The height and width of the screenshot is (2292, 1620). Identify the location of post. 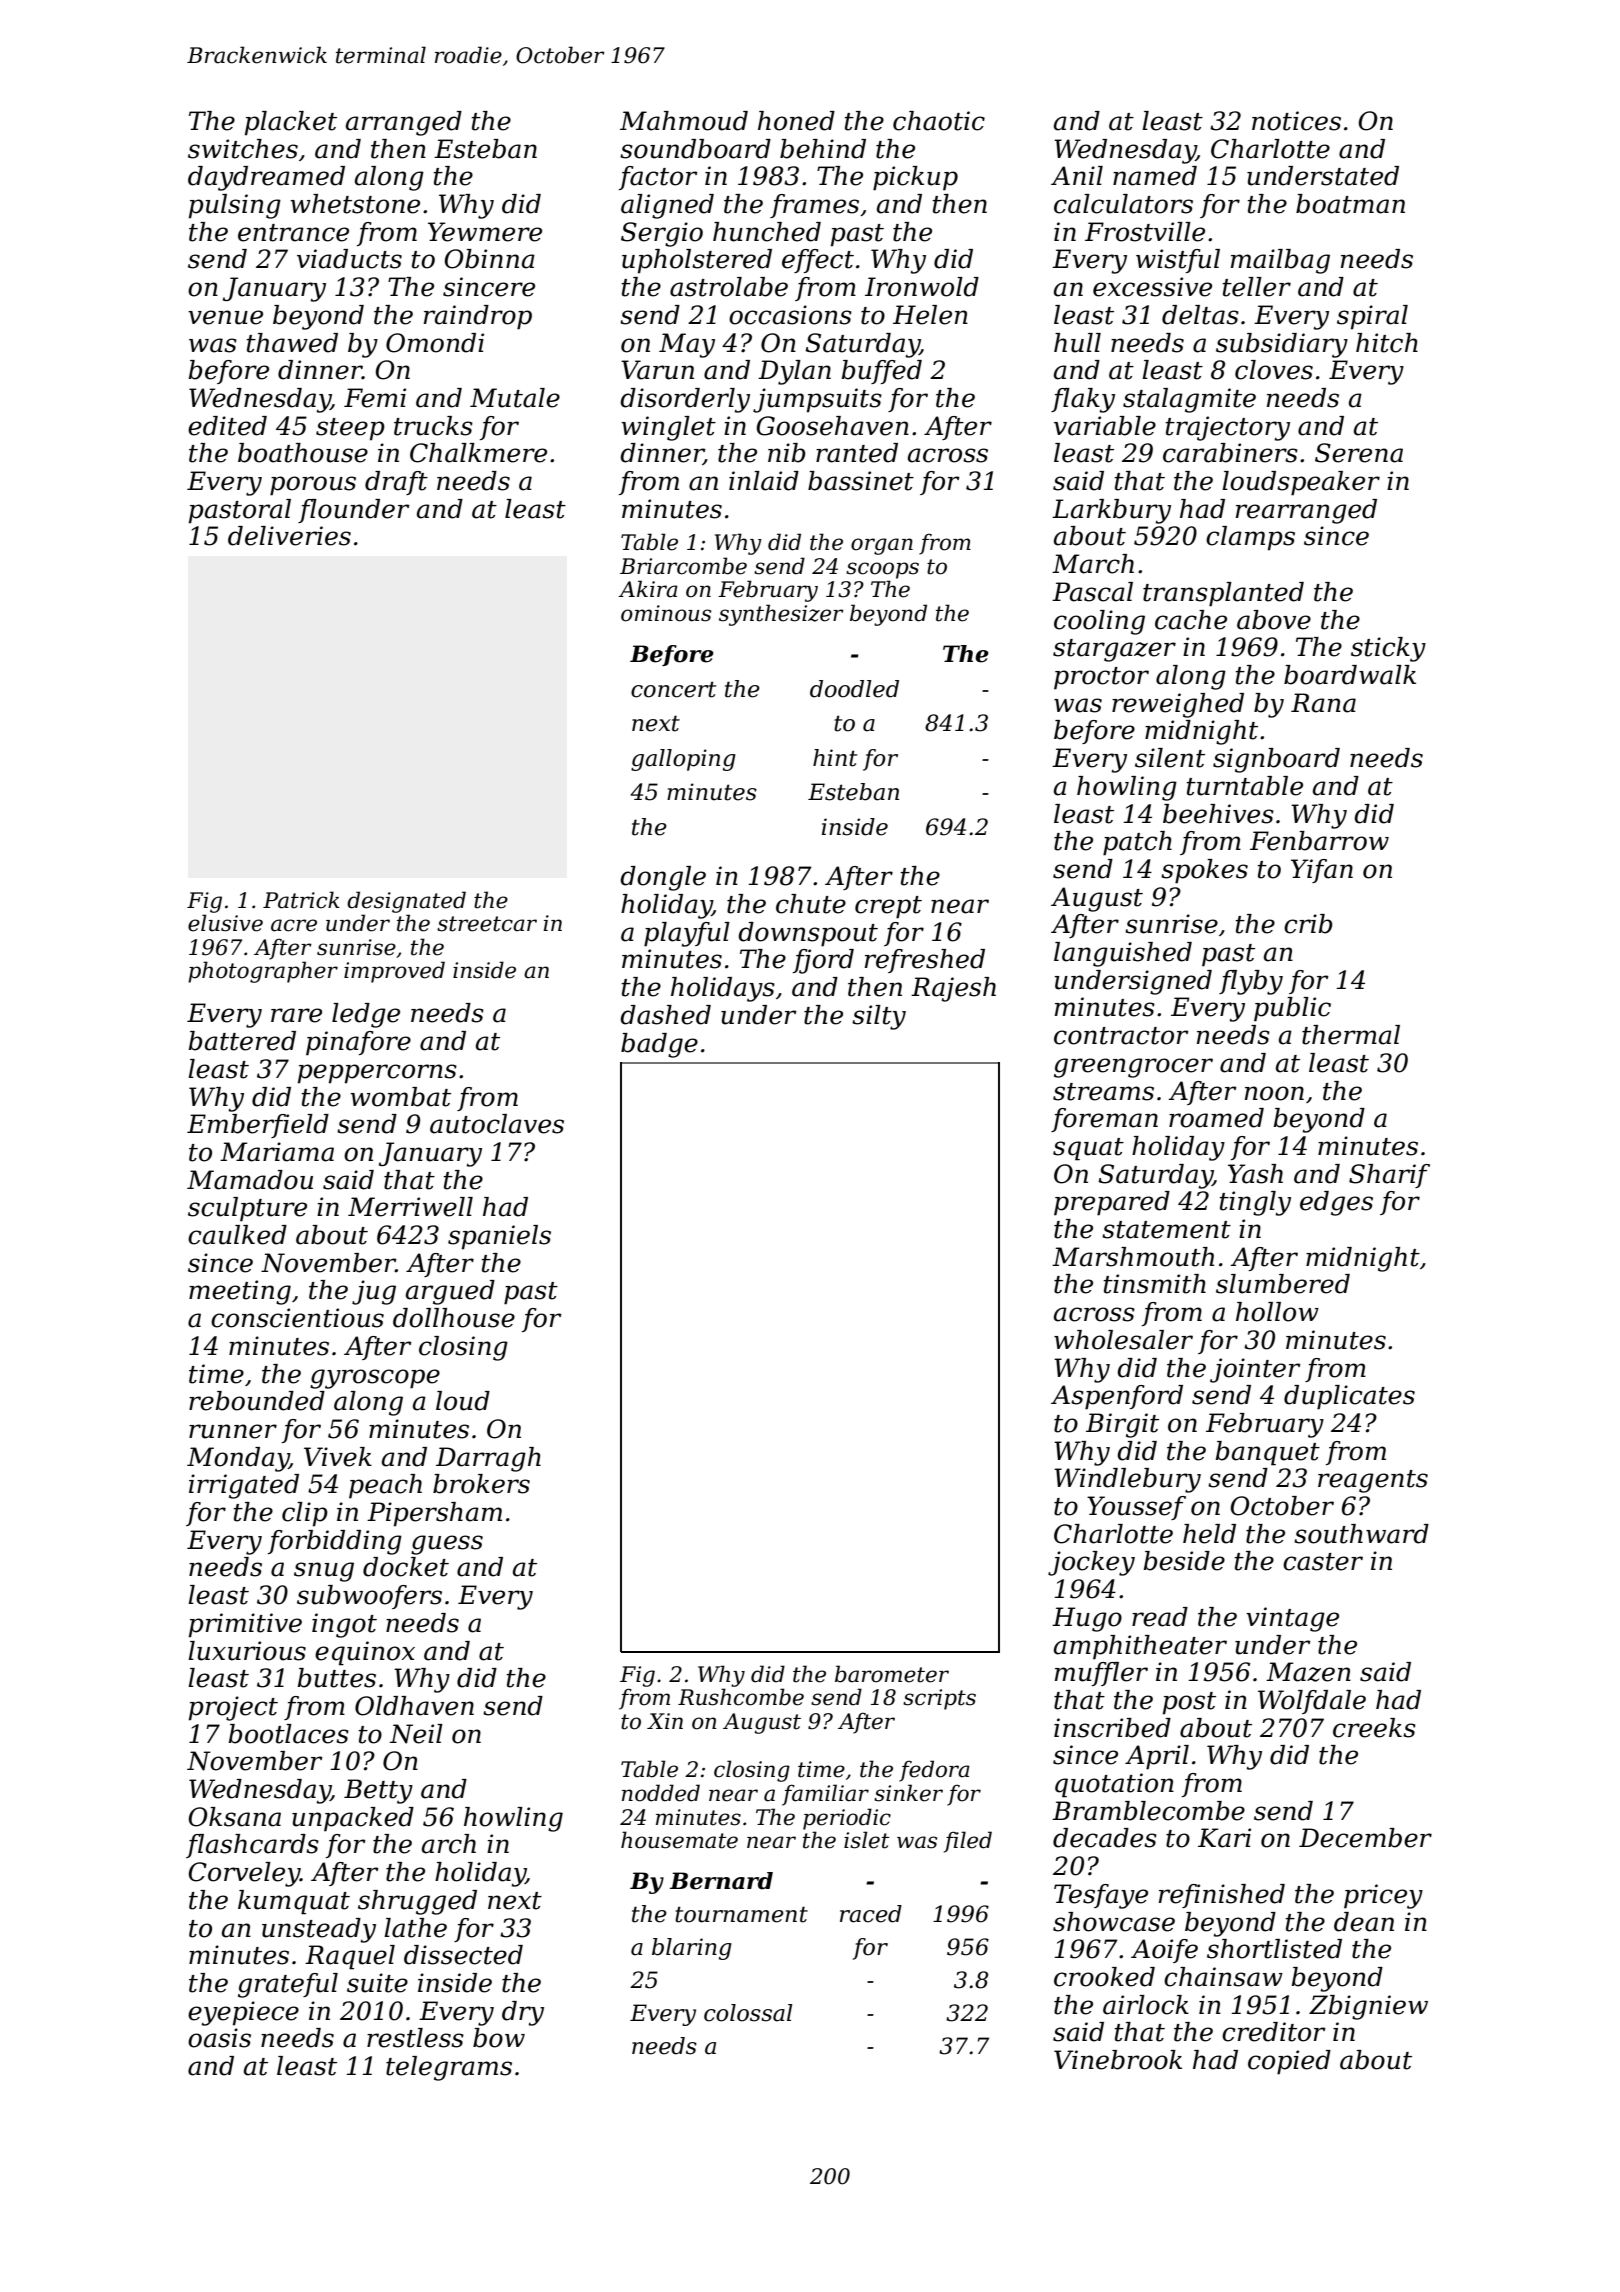
(1189, 1703).
